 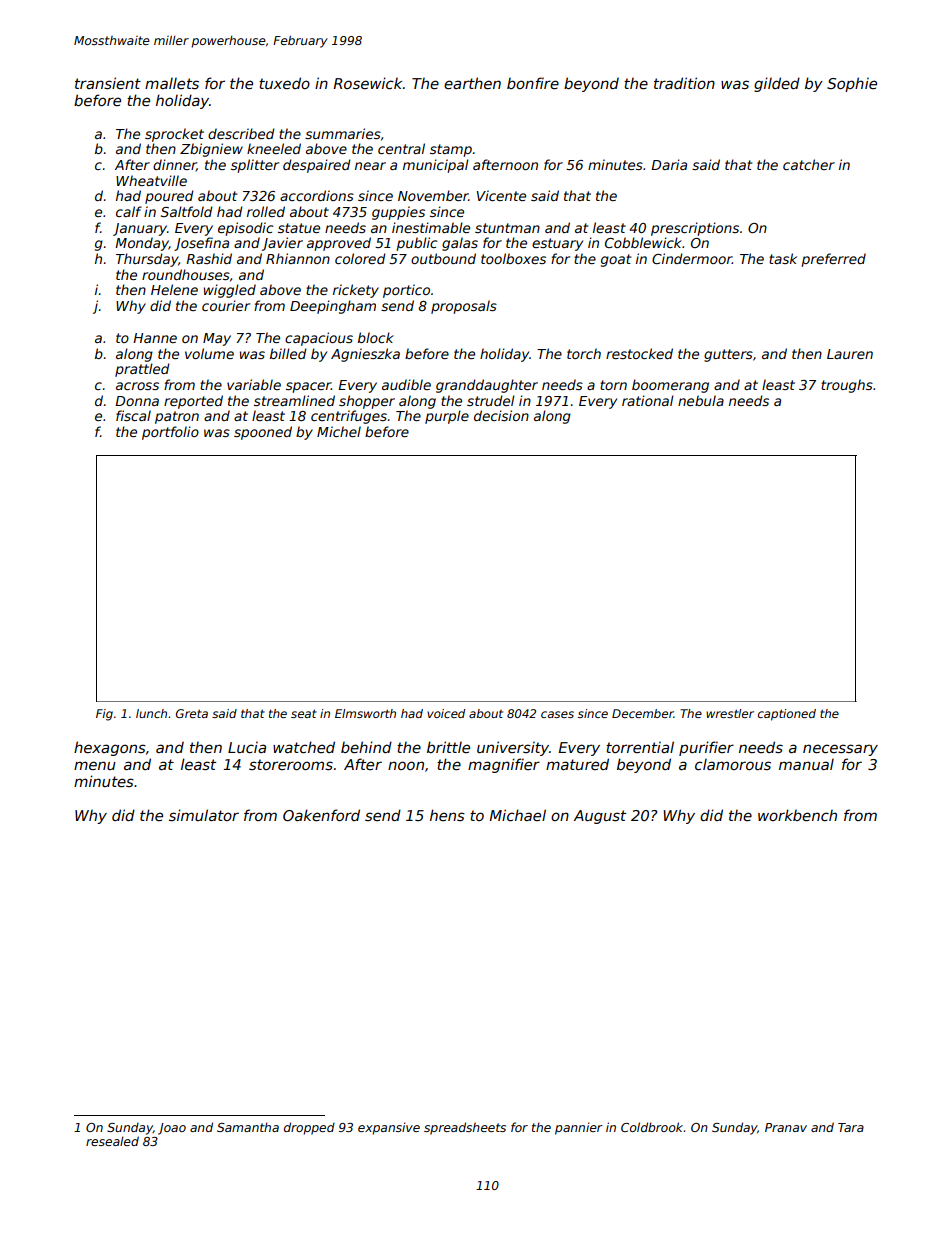 I want to click on spooned, so click(x=263, y=433).
